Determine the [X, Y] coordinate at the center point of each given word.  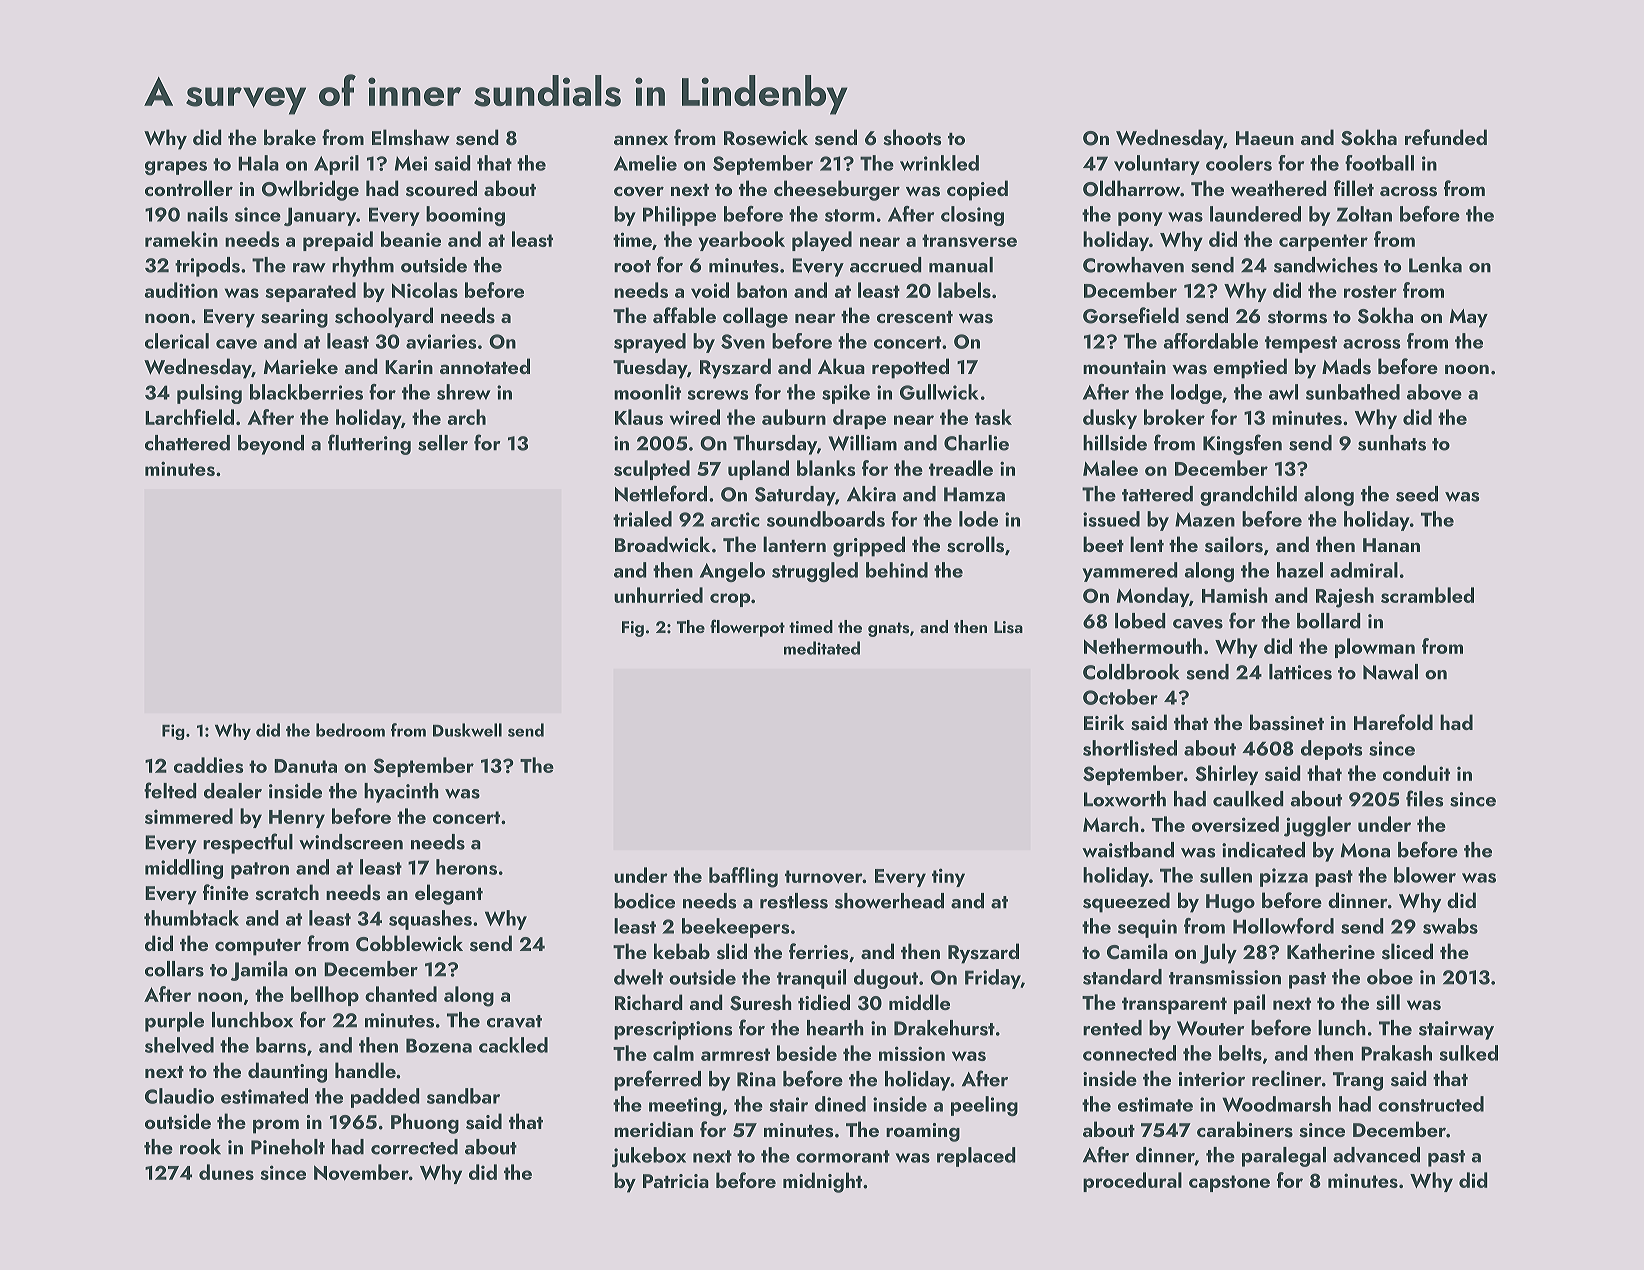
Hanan [1391, 545]
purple [174, 1022]
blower [1425, 875]
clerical [177, 341]
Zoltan [1364, 214]
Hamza [974, 494]
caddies [208, 765]
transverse [969, 240]
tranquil [811, 979]
